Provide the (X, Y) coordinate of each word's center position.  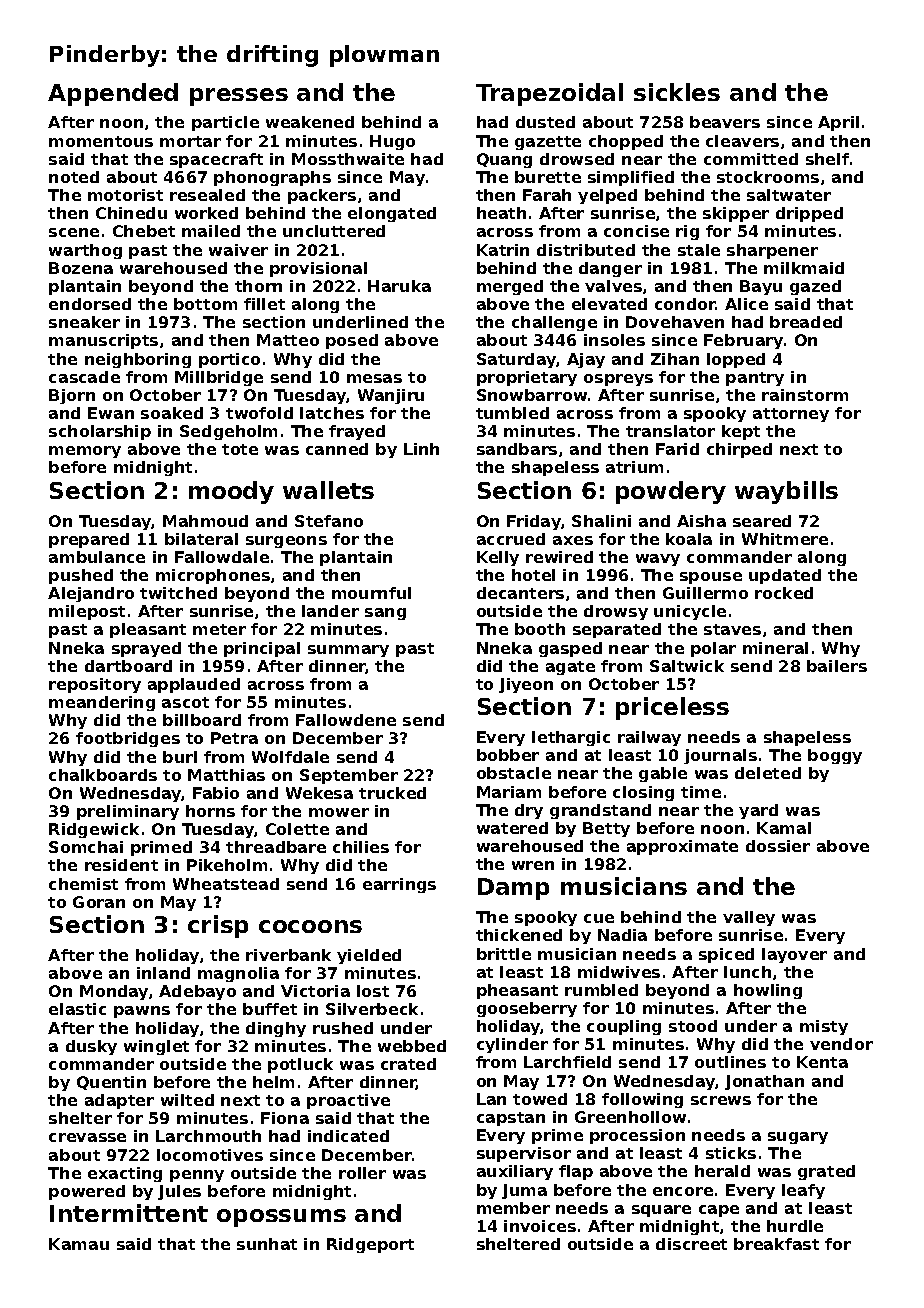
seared (762, 521)
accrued (511, 539)
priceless (672, 708)
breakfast (776, 1244)
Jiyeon (526, 685)
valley (749, 918)
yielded (369, 956)
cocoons (310, 926)
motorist (125, 195)
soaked (172, 413)
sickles (677, 92)
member (513, 1208)
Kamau (79, 1244)
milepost (87, 612)
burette (548, 177)
